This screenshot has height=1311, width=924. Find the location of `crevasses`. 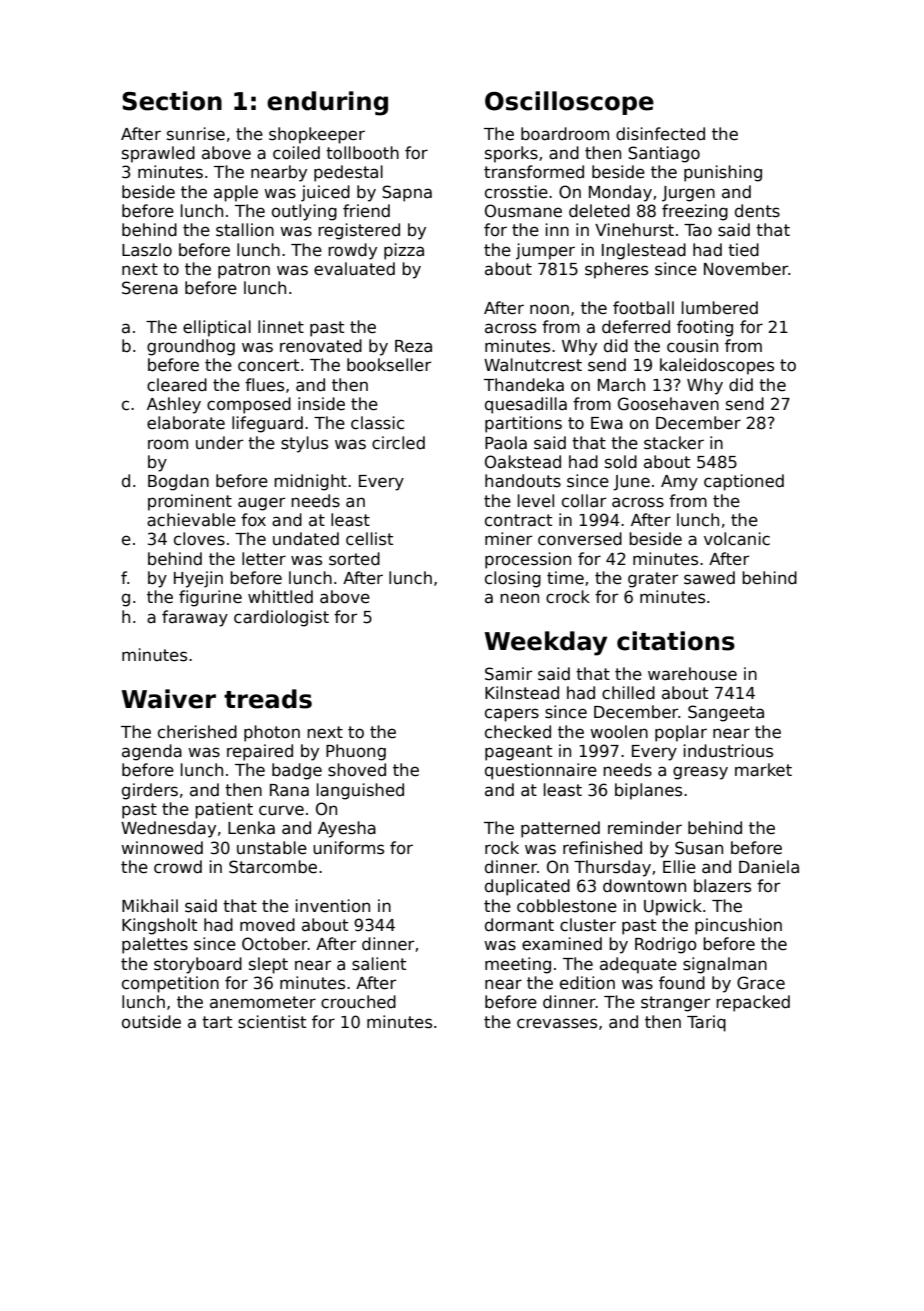

crevasses is located at coordinates (557, 1023).
